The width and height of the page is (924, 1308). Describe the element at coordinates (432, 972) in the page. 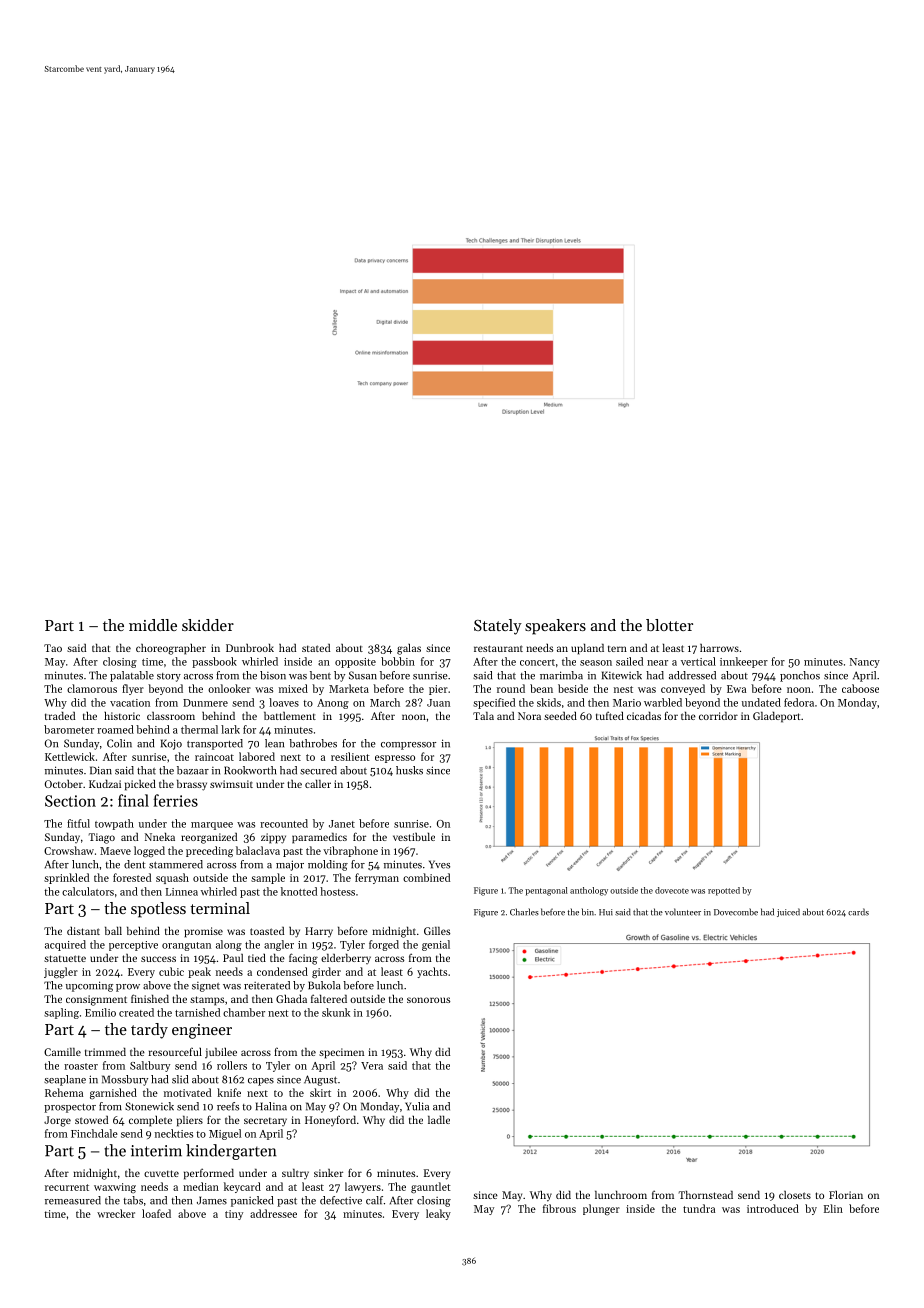

I see `yachts` at that location.
